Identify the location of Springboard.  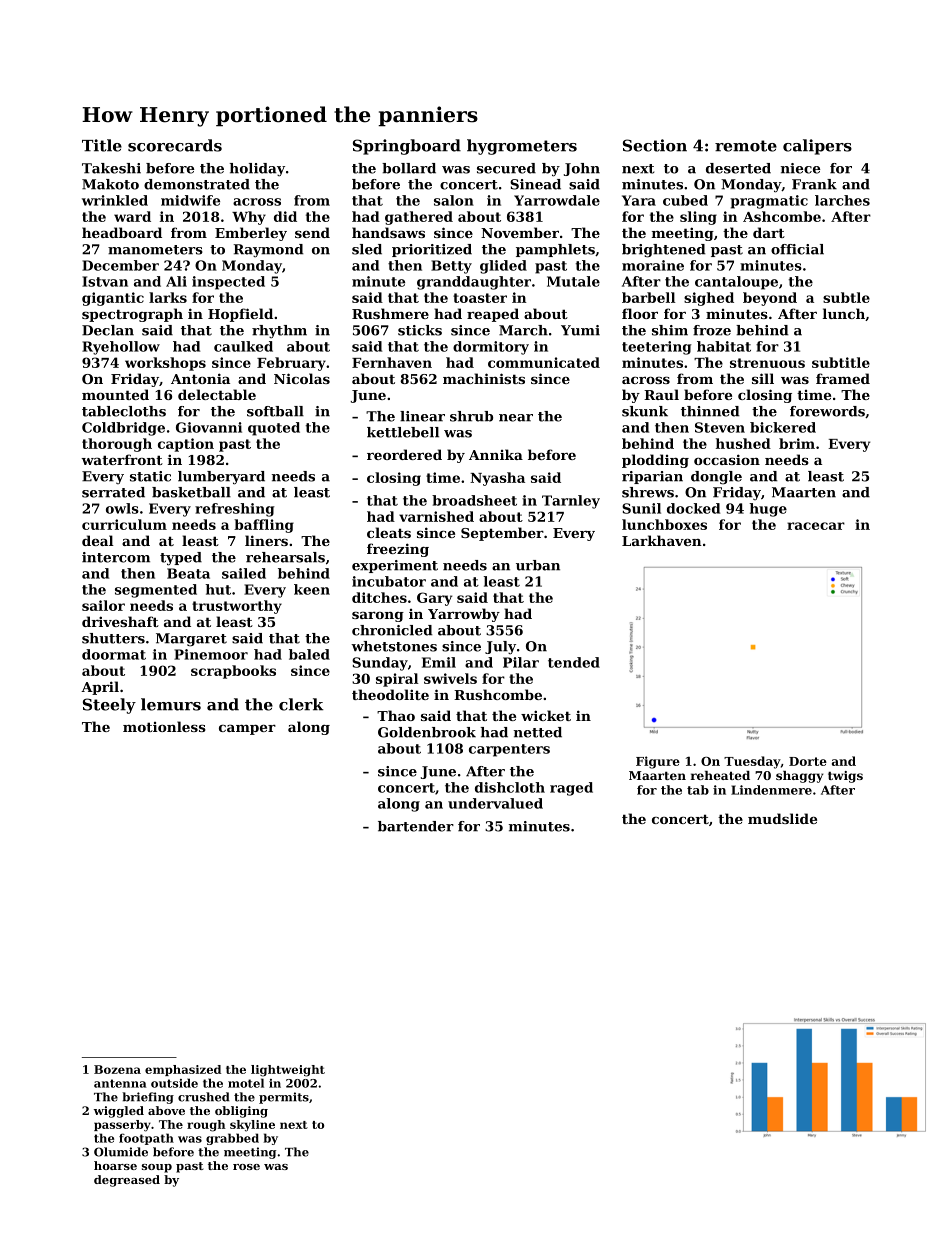
(407, 147).
